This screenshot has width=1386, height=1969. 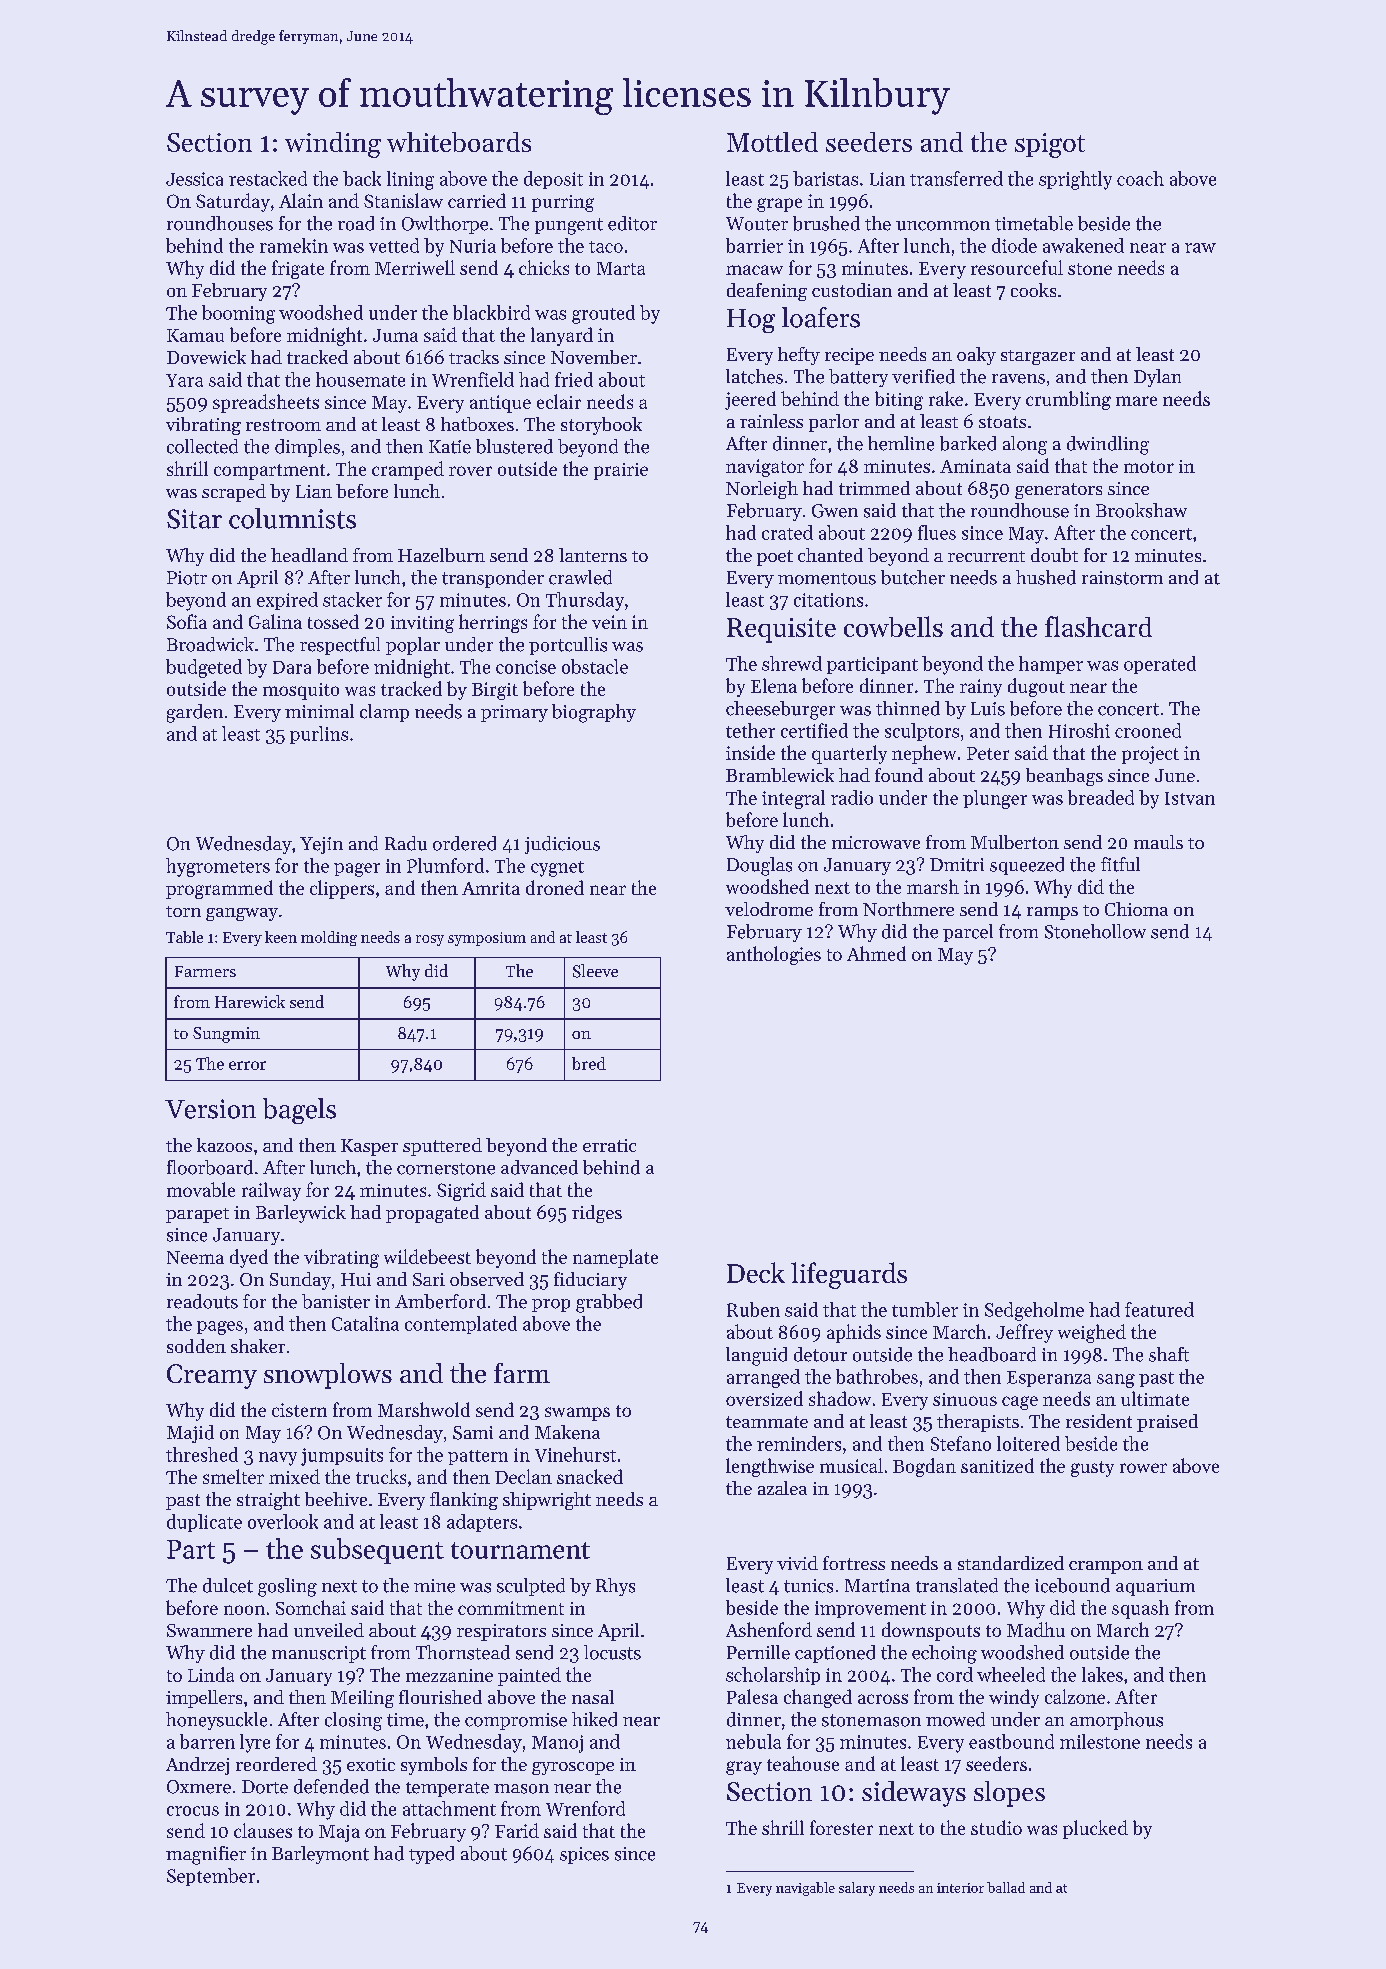 What do you see at coordinates (960, 1888) in the screenshot?
I see `interior` at bounding box center [960, 1888].
